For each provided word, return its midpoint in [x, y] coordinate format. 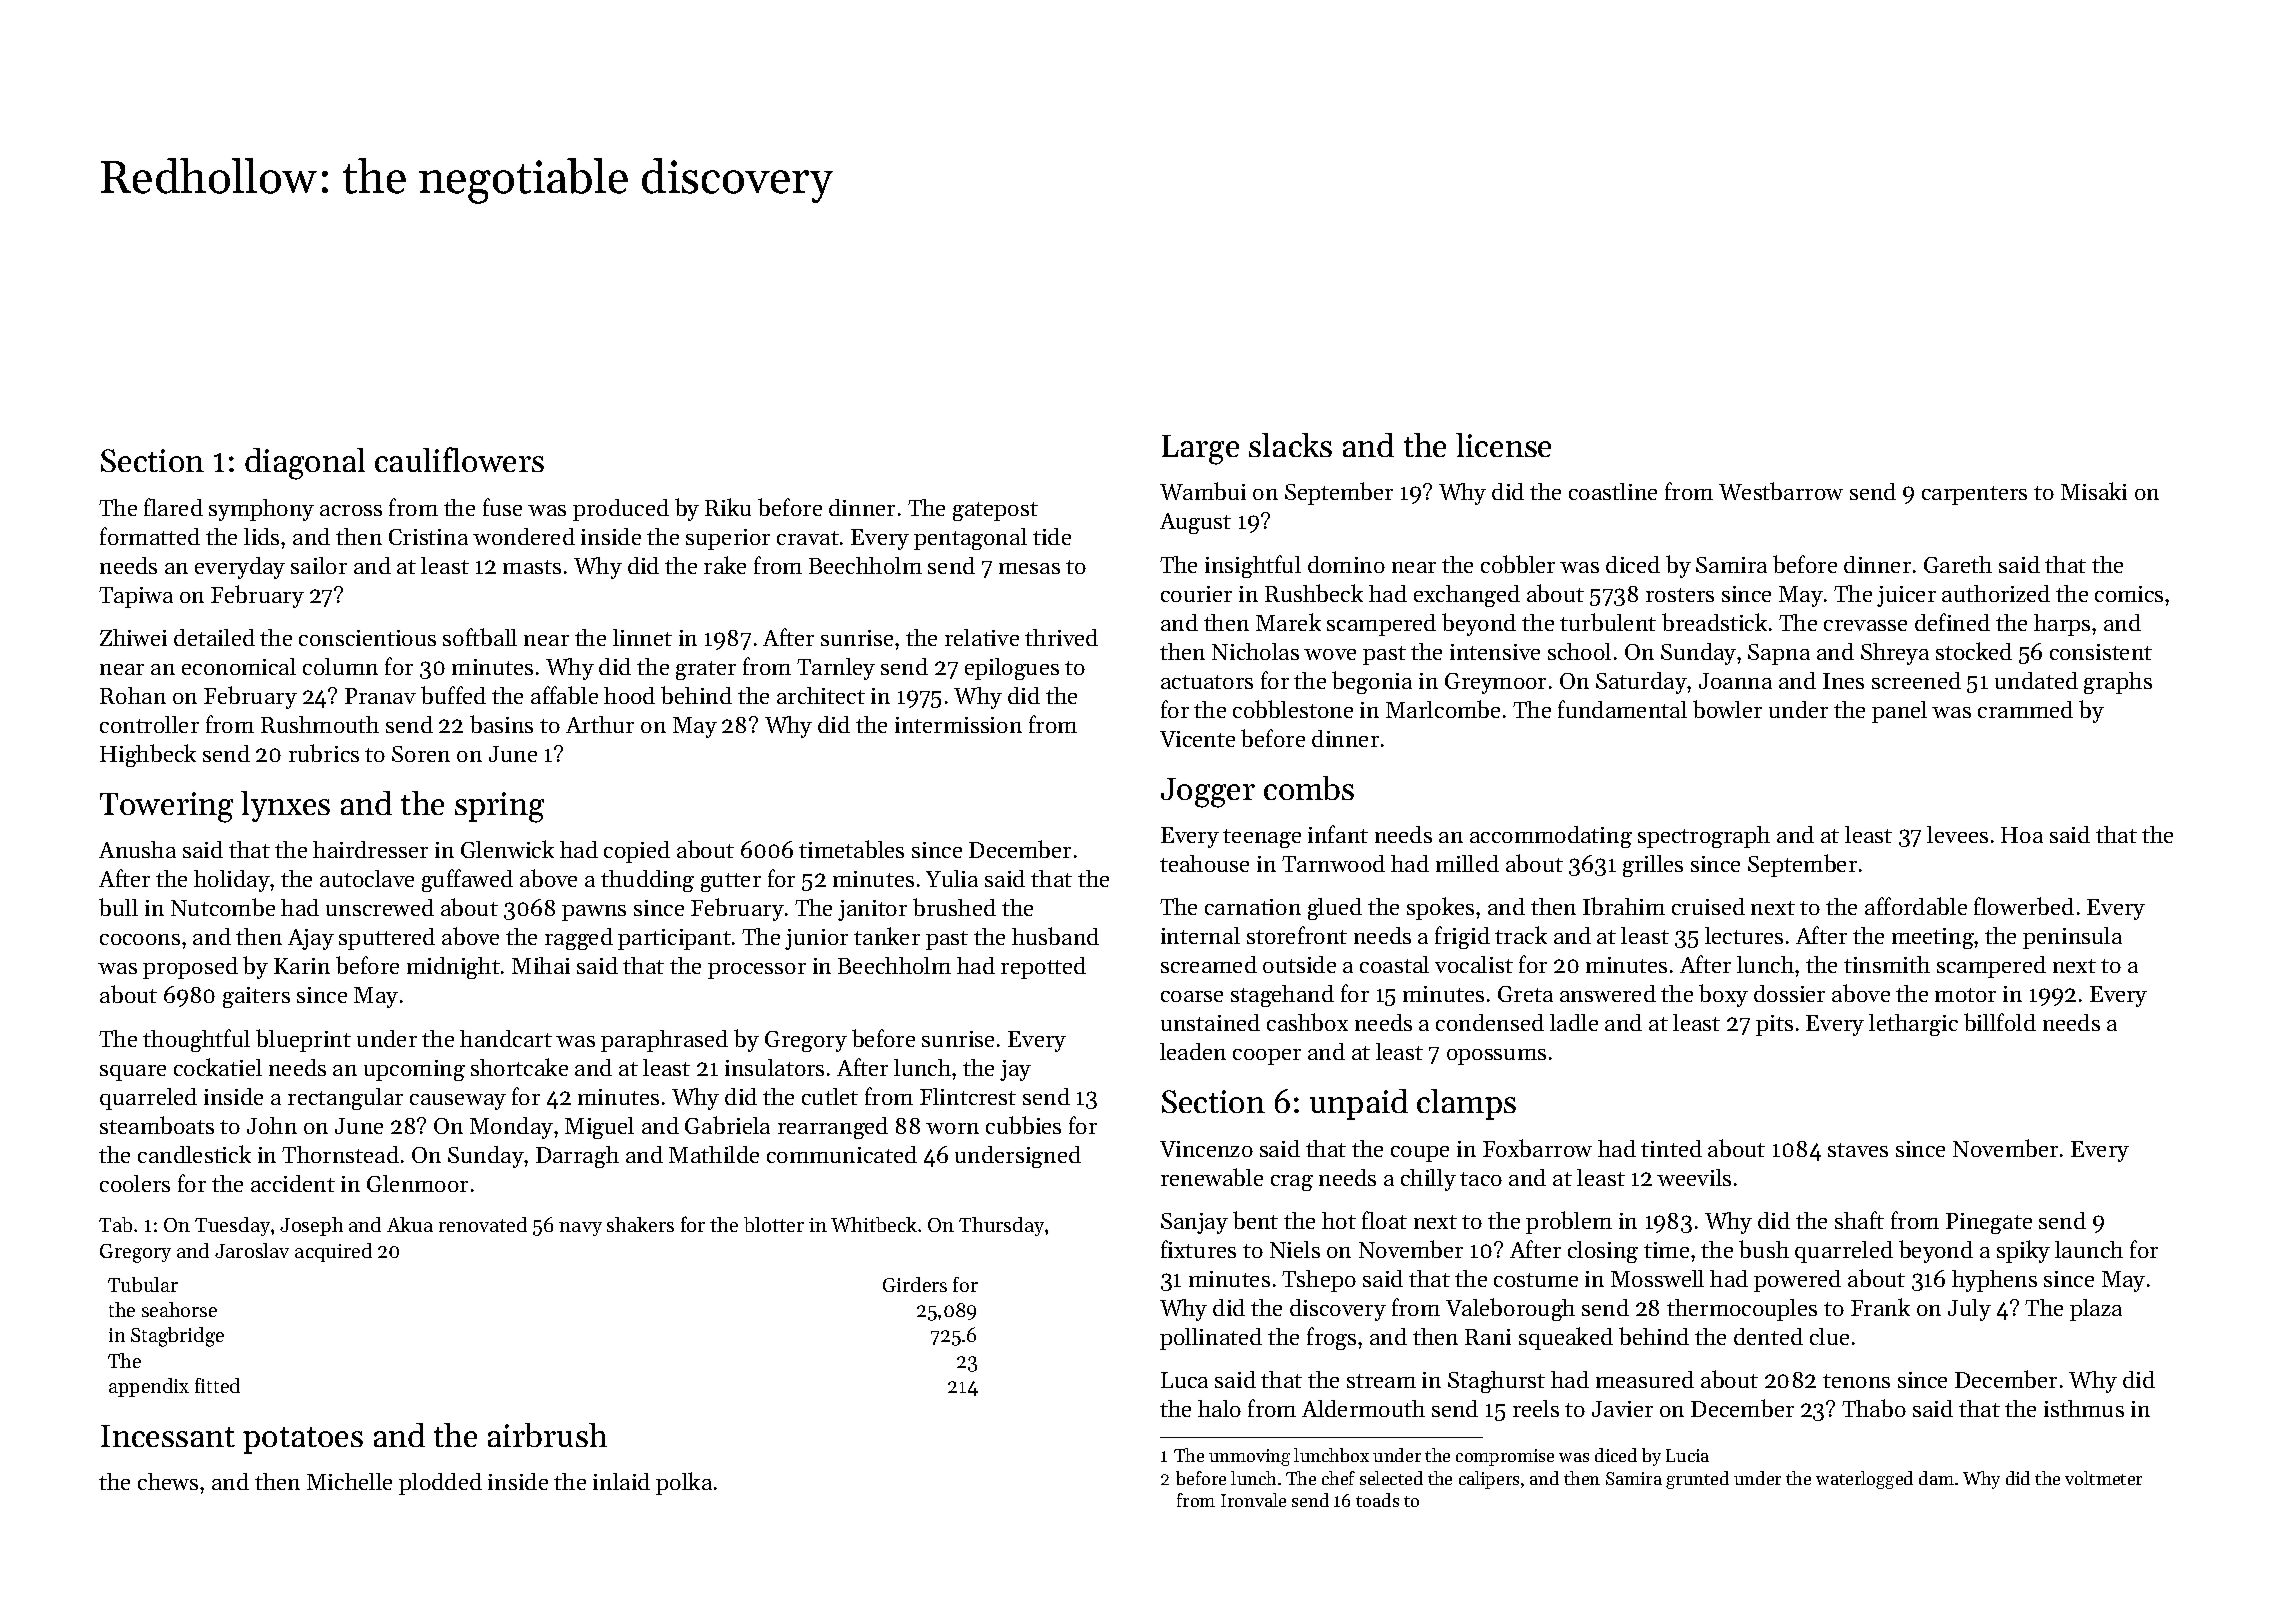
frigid [1462, 937]
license [1503, 445]
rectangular [345, 1099]
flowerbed [2024, 906]
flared [173, 507]
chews [168, 1481]
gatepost [995, 511]
